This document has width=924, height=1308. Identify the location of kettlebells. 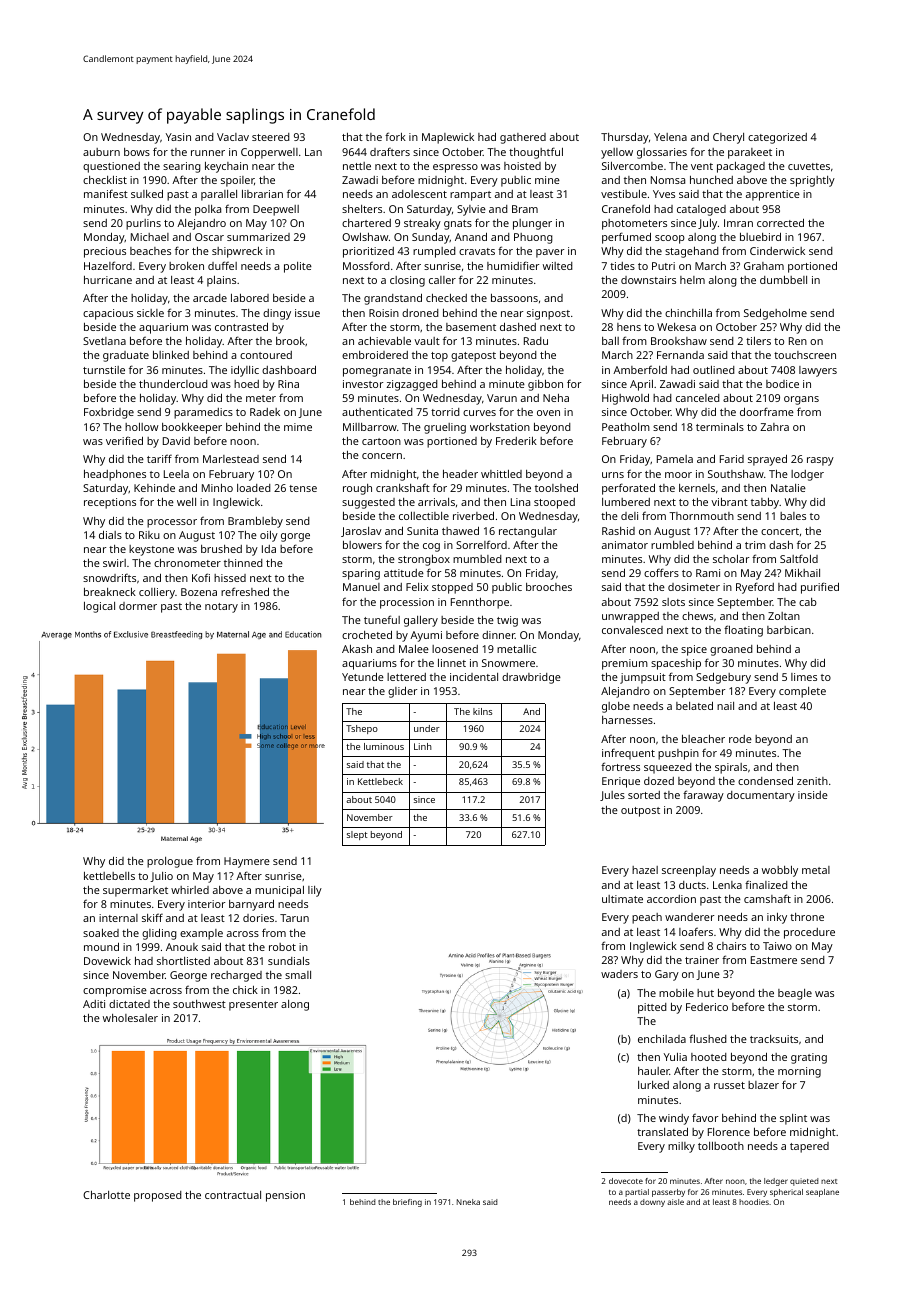
(109, 876).
